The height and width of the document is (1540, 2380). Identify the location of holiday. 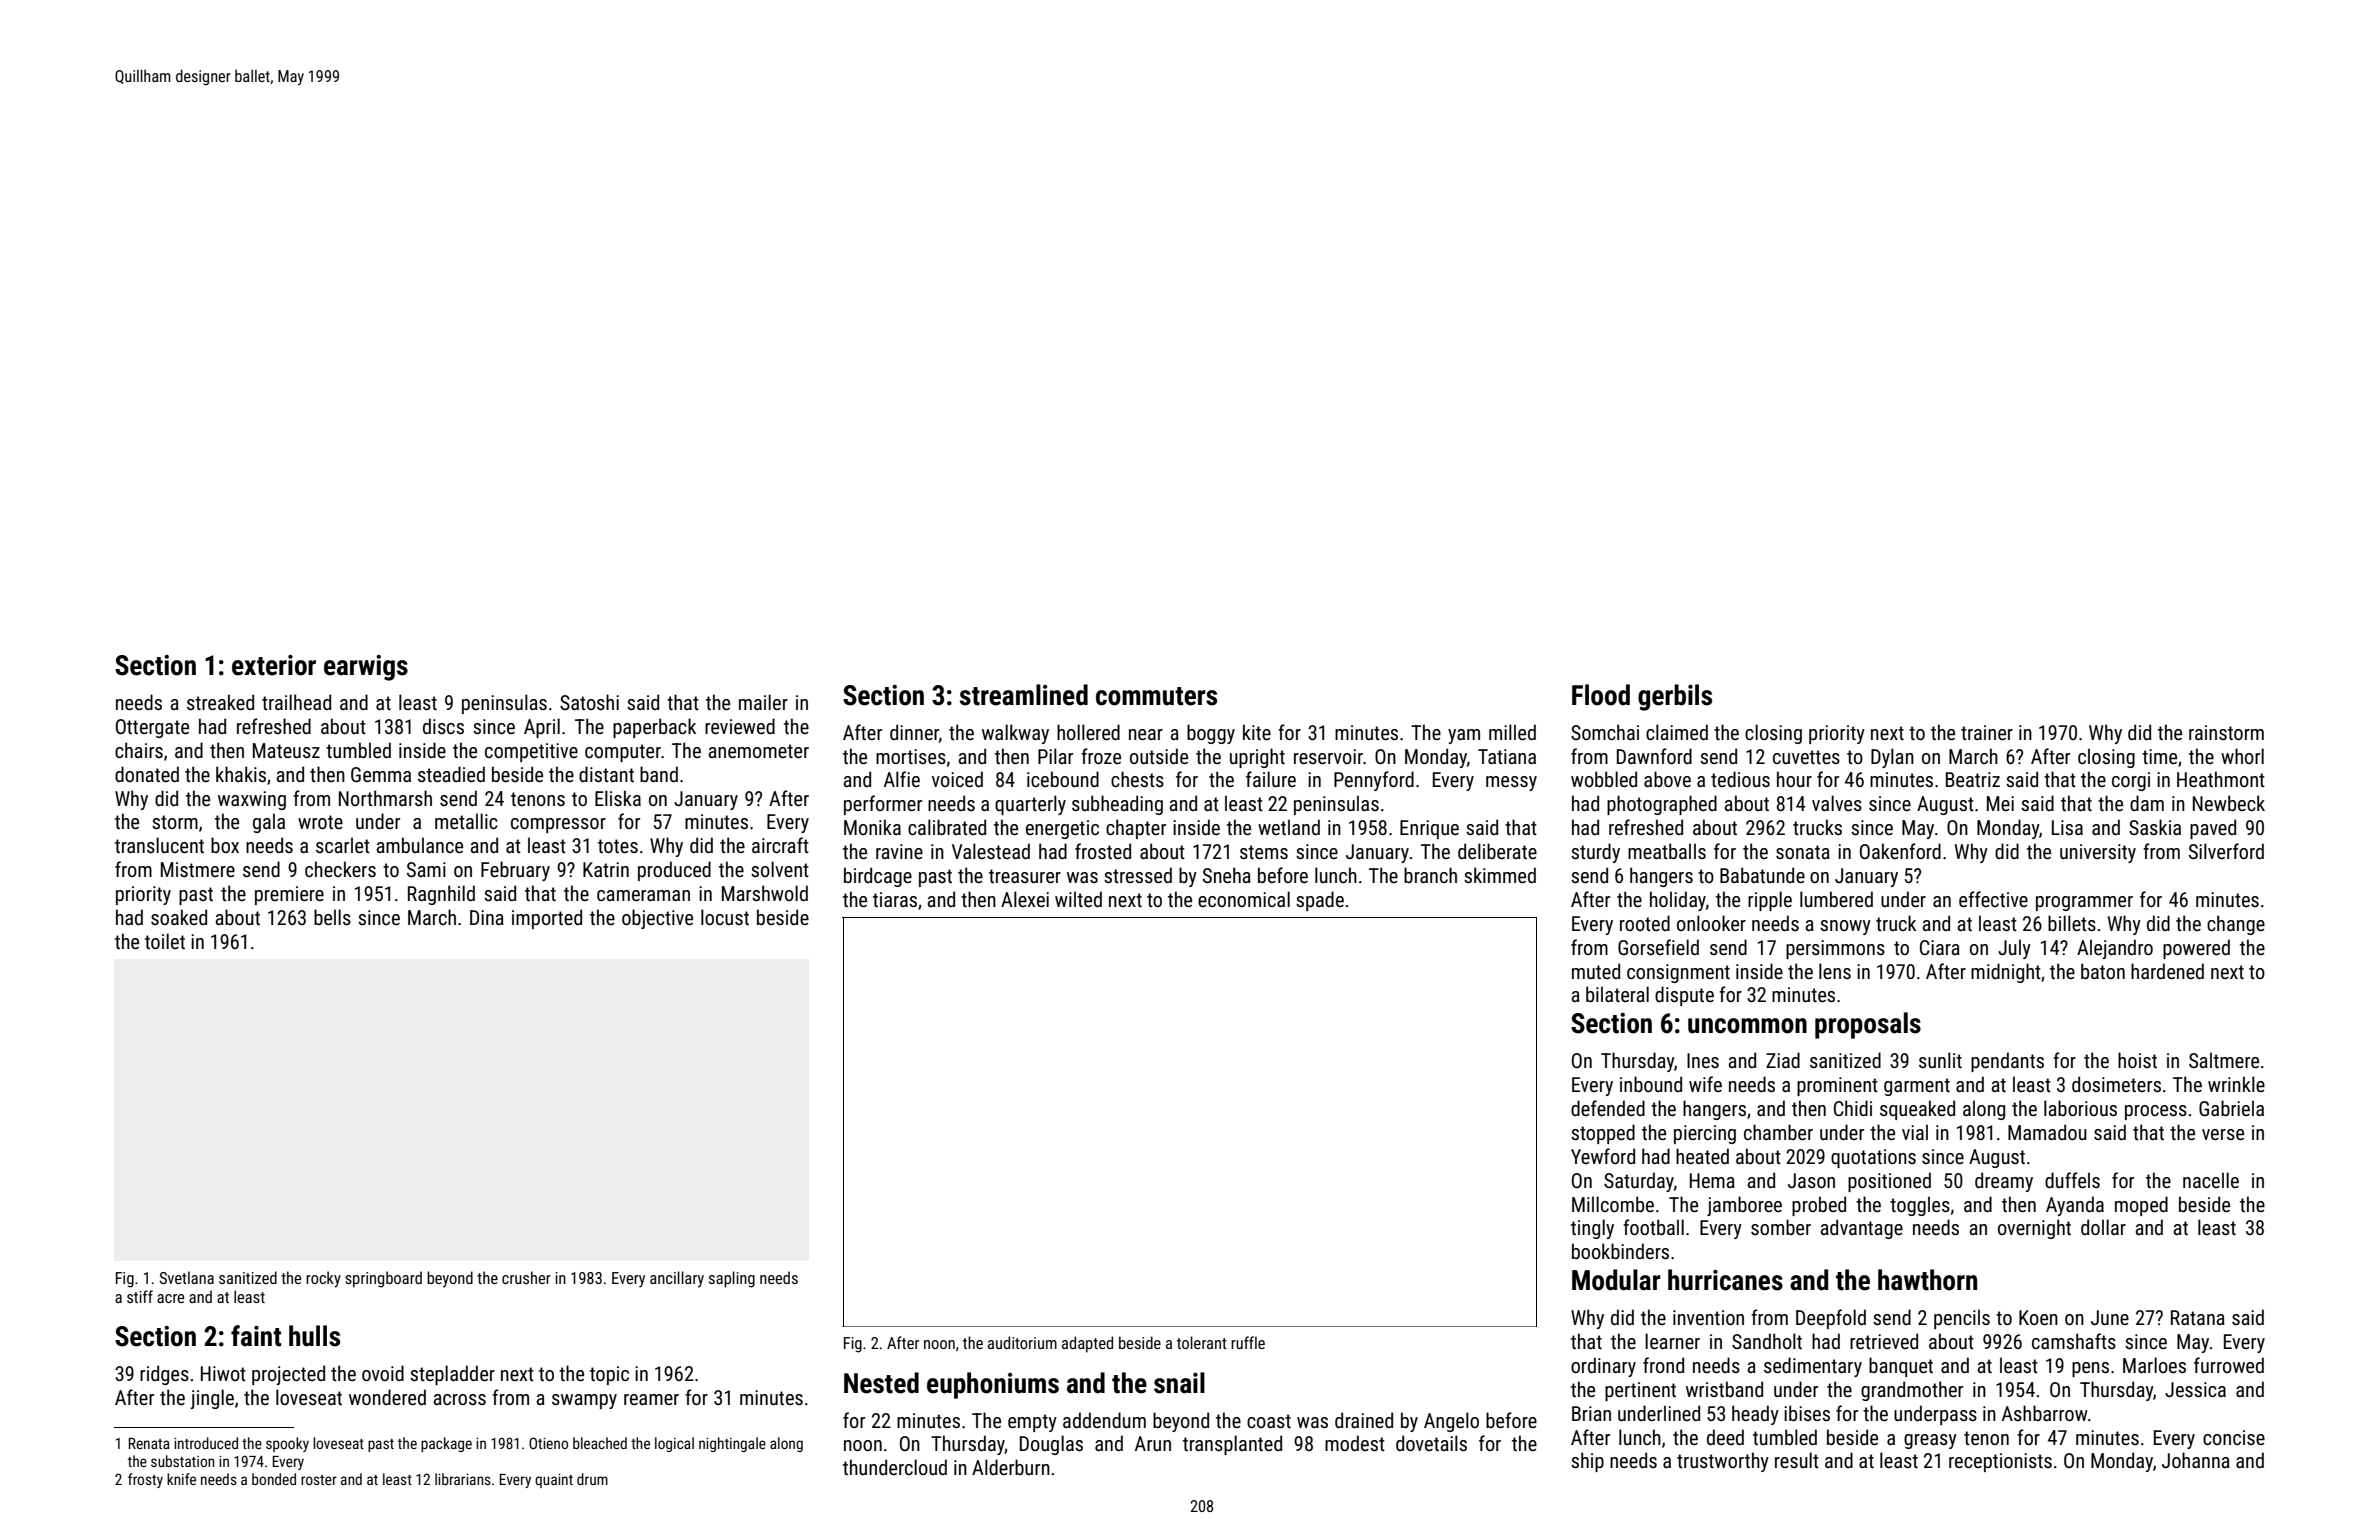
(1678, 901).
